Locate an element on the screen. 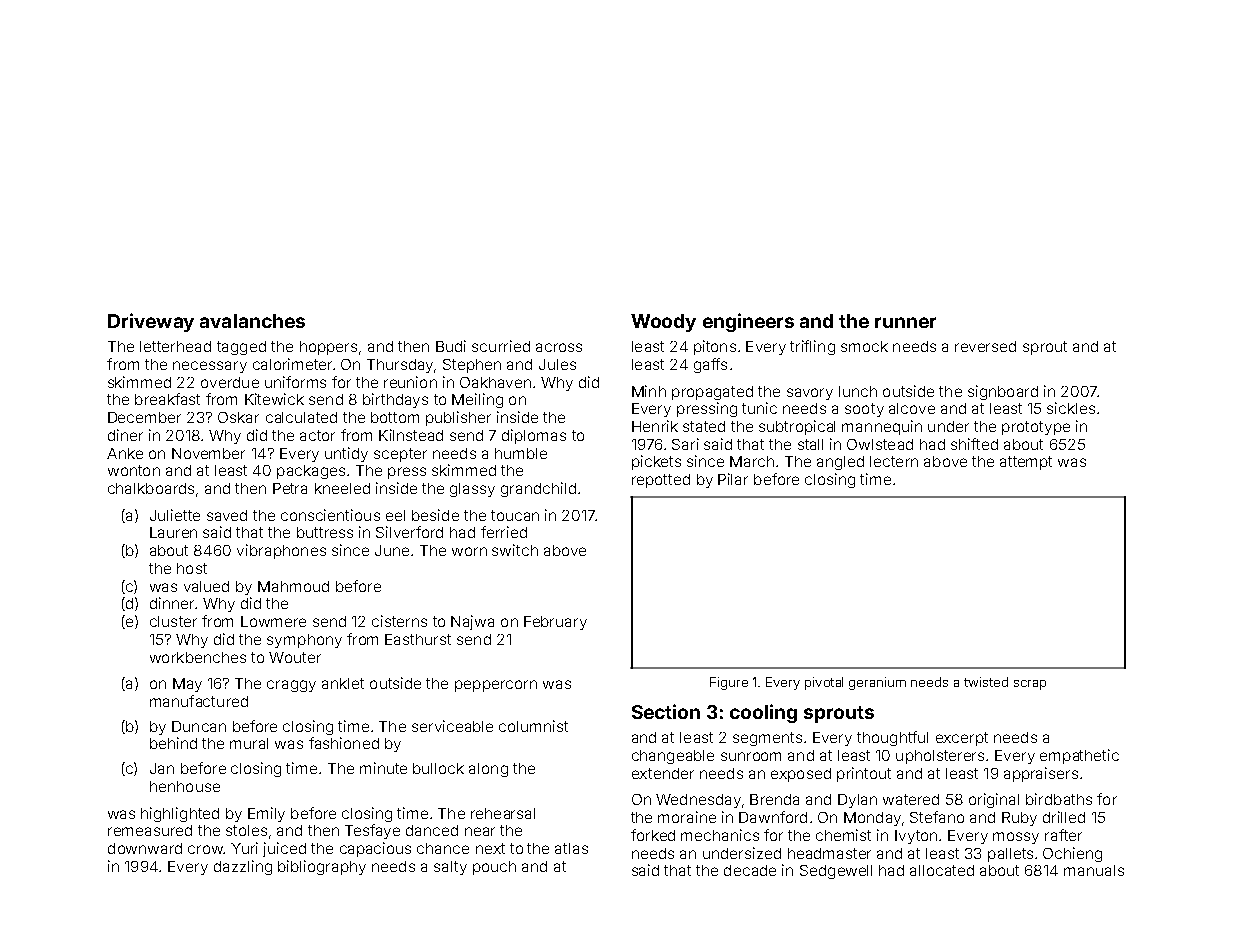  scrap is located at coordinates (1030, 685).
